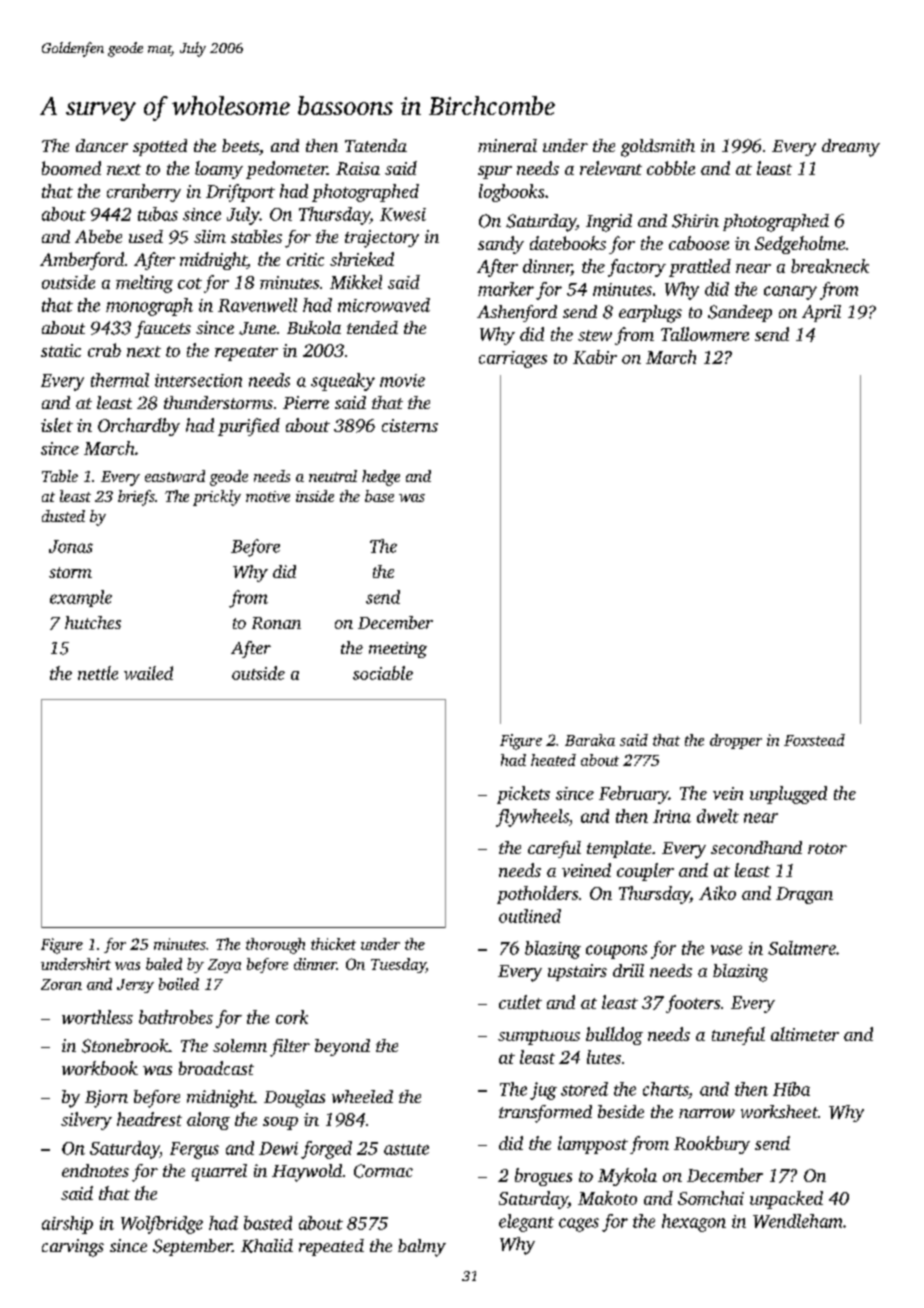 The height and width of the screenshot is (1308, 924). What do you see at coordinates (102, 145) in the screenshot?
I see `dancer` at bounding box center [102, 145].
